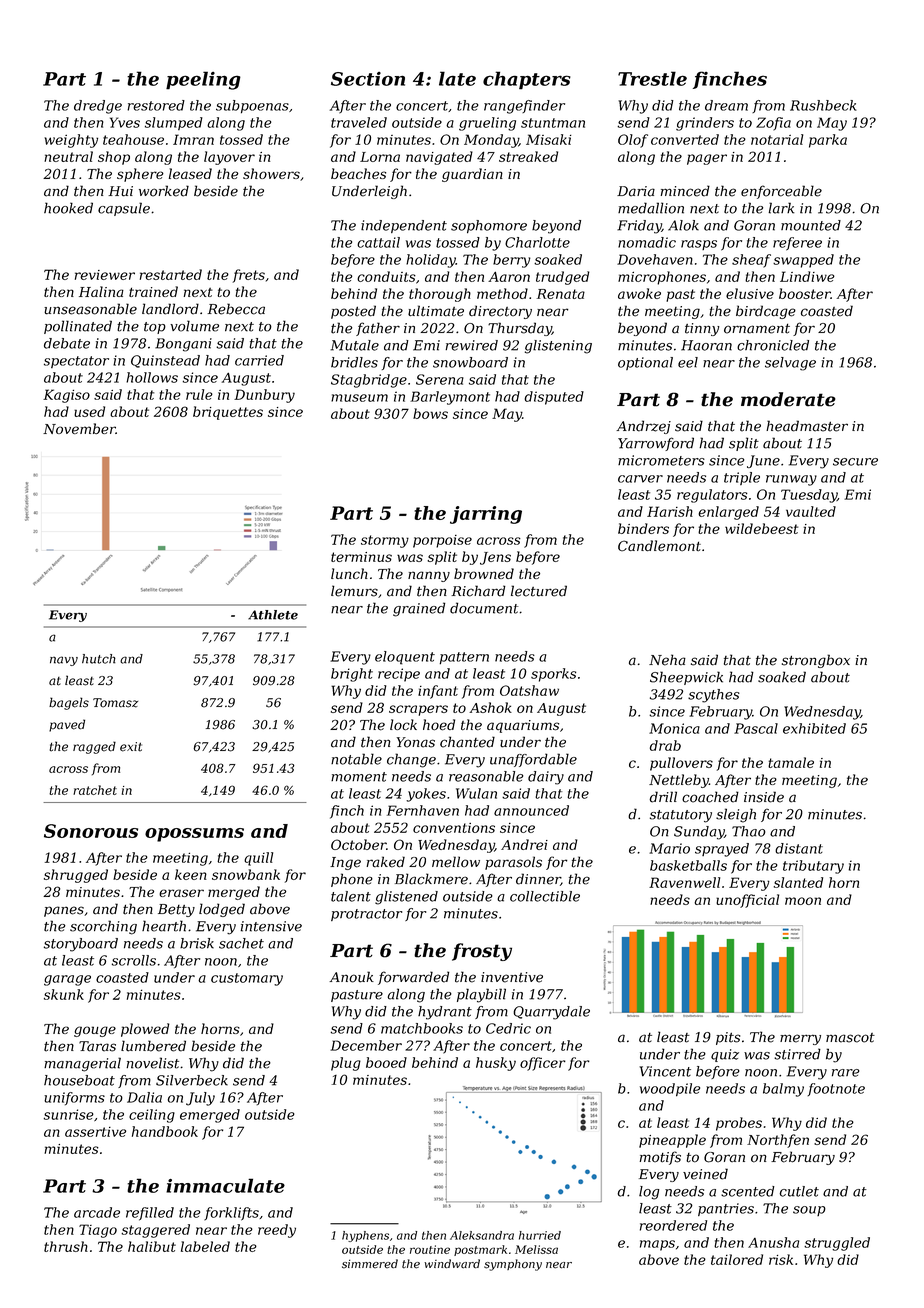  What do you see at coordinates (705, 124) in the screenshot?
I see `grinders` at bounding box center [705, 124].
